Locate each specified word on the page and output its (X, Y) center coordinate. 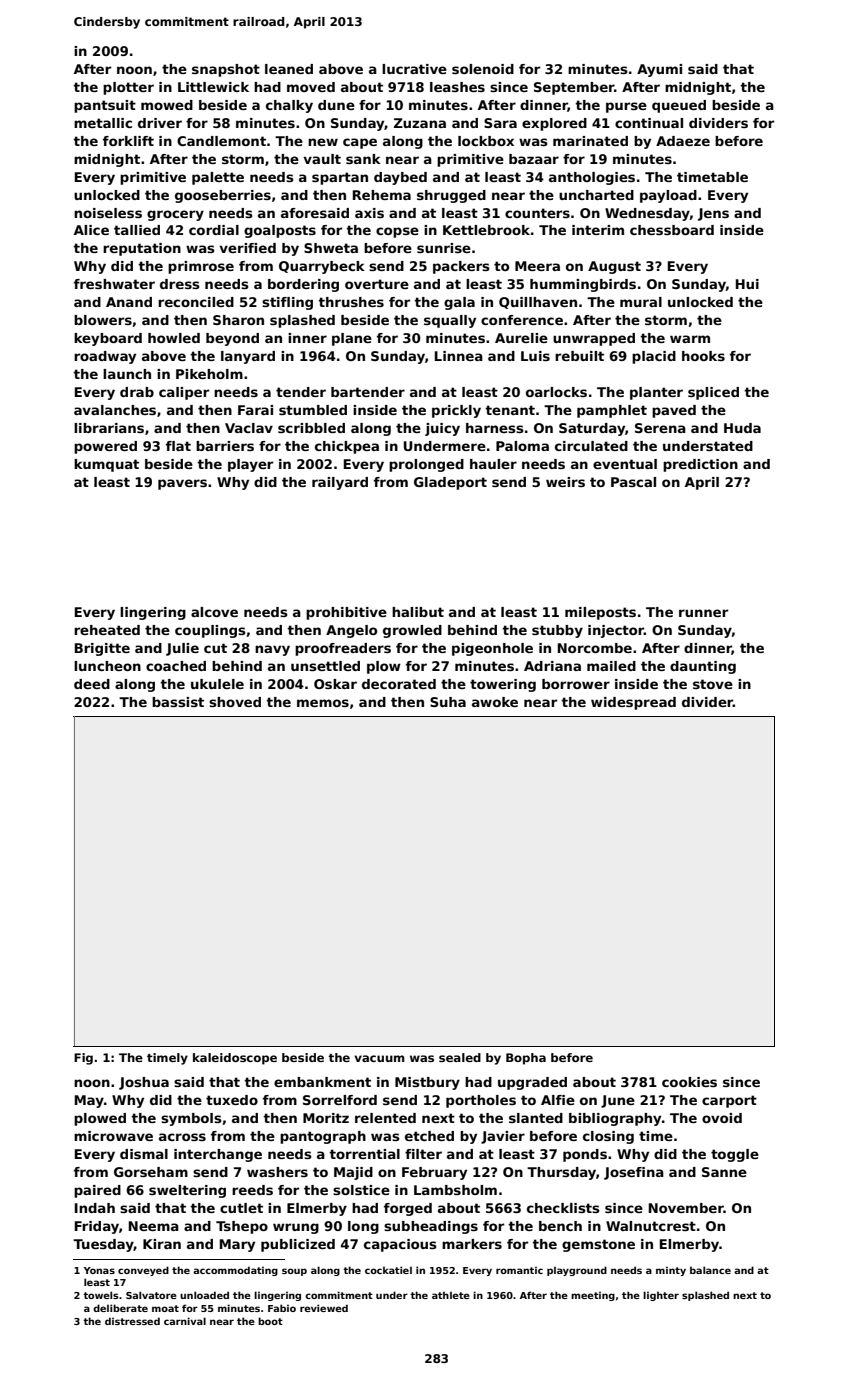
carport (729, 1101)
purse (626, 107)
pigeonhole (492, 649)
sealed (460, 1057)
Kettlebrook (486, 230)
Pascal (633, 482)
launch (127, 374)
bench (560, 1226)
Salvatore (151, 1295)
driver (160, 123)
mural (641, 302)
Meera (537, 266)
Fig (83, 1059)
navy (272, 650)
